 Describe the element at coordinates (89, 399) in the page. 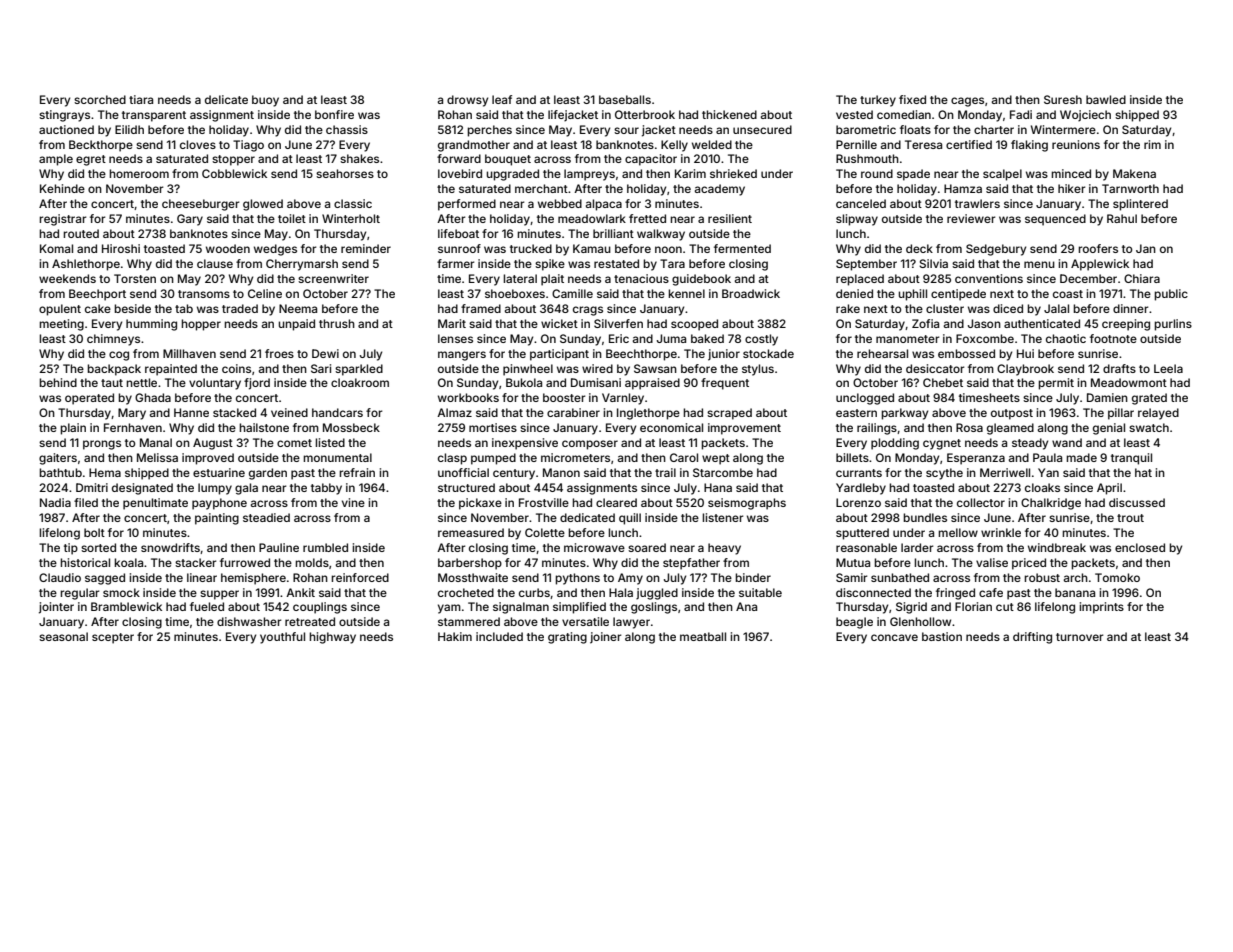

I see `operated` at that location.
